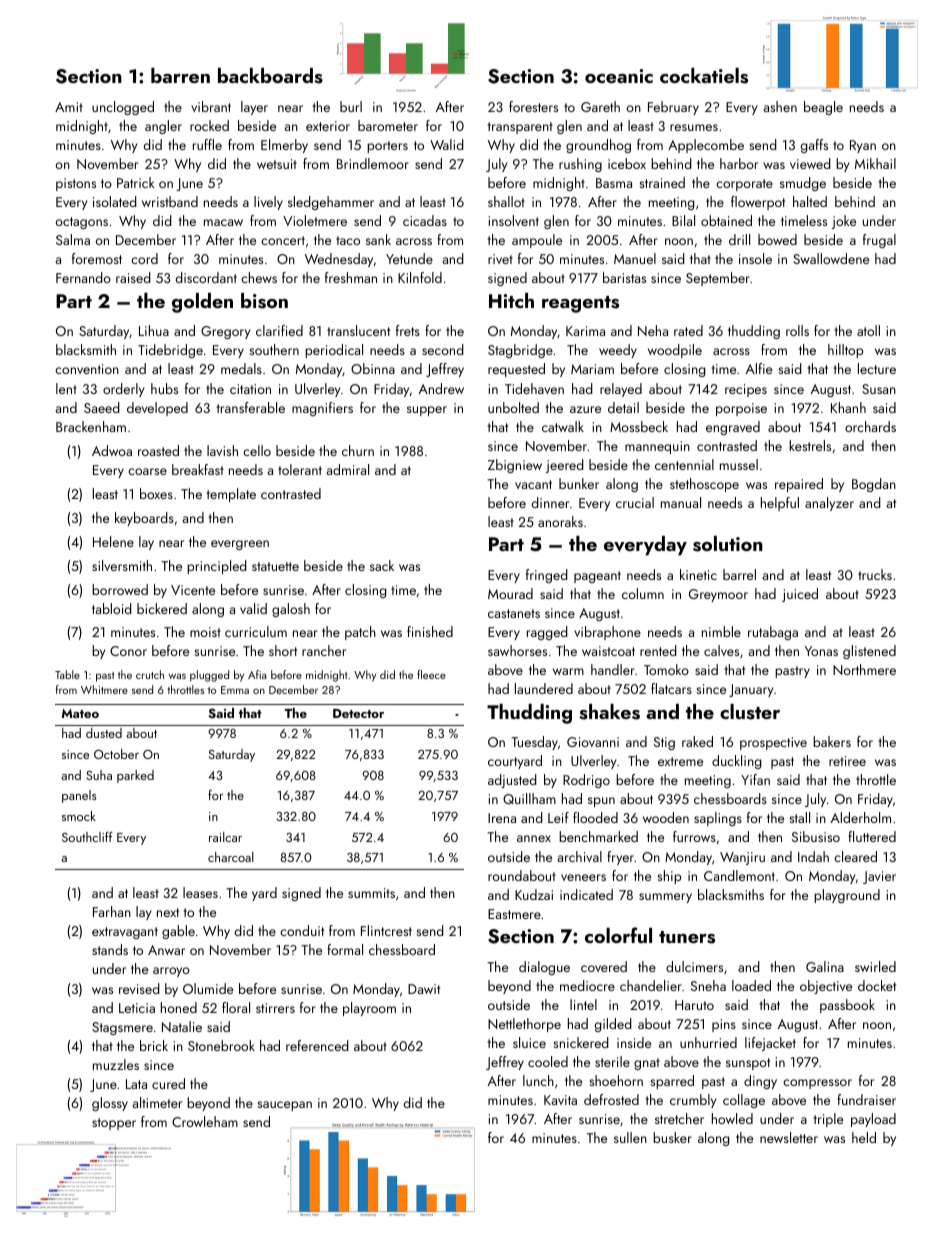 This document has height=1233, width=952. What do you see at coordinates (205, 1121) in the document?
I see `Crowleham` at bounding box center [205, 1121].
